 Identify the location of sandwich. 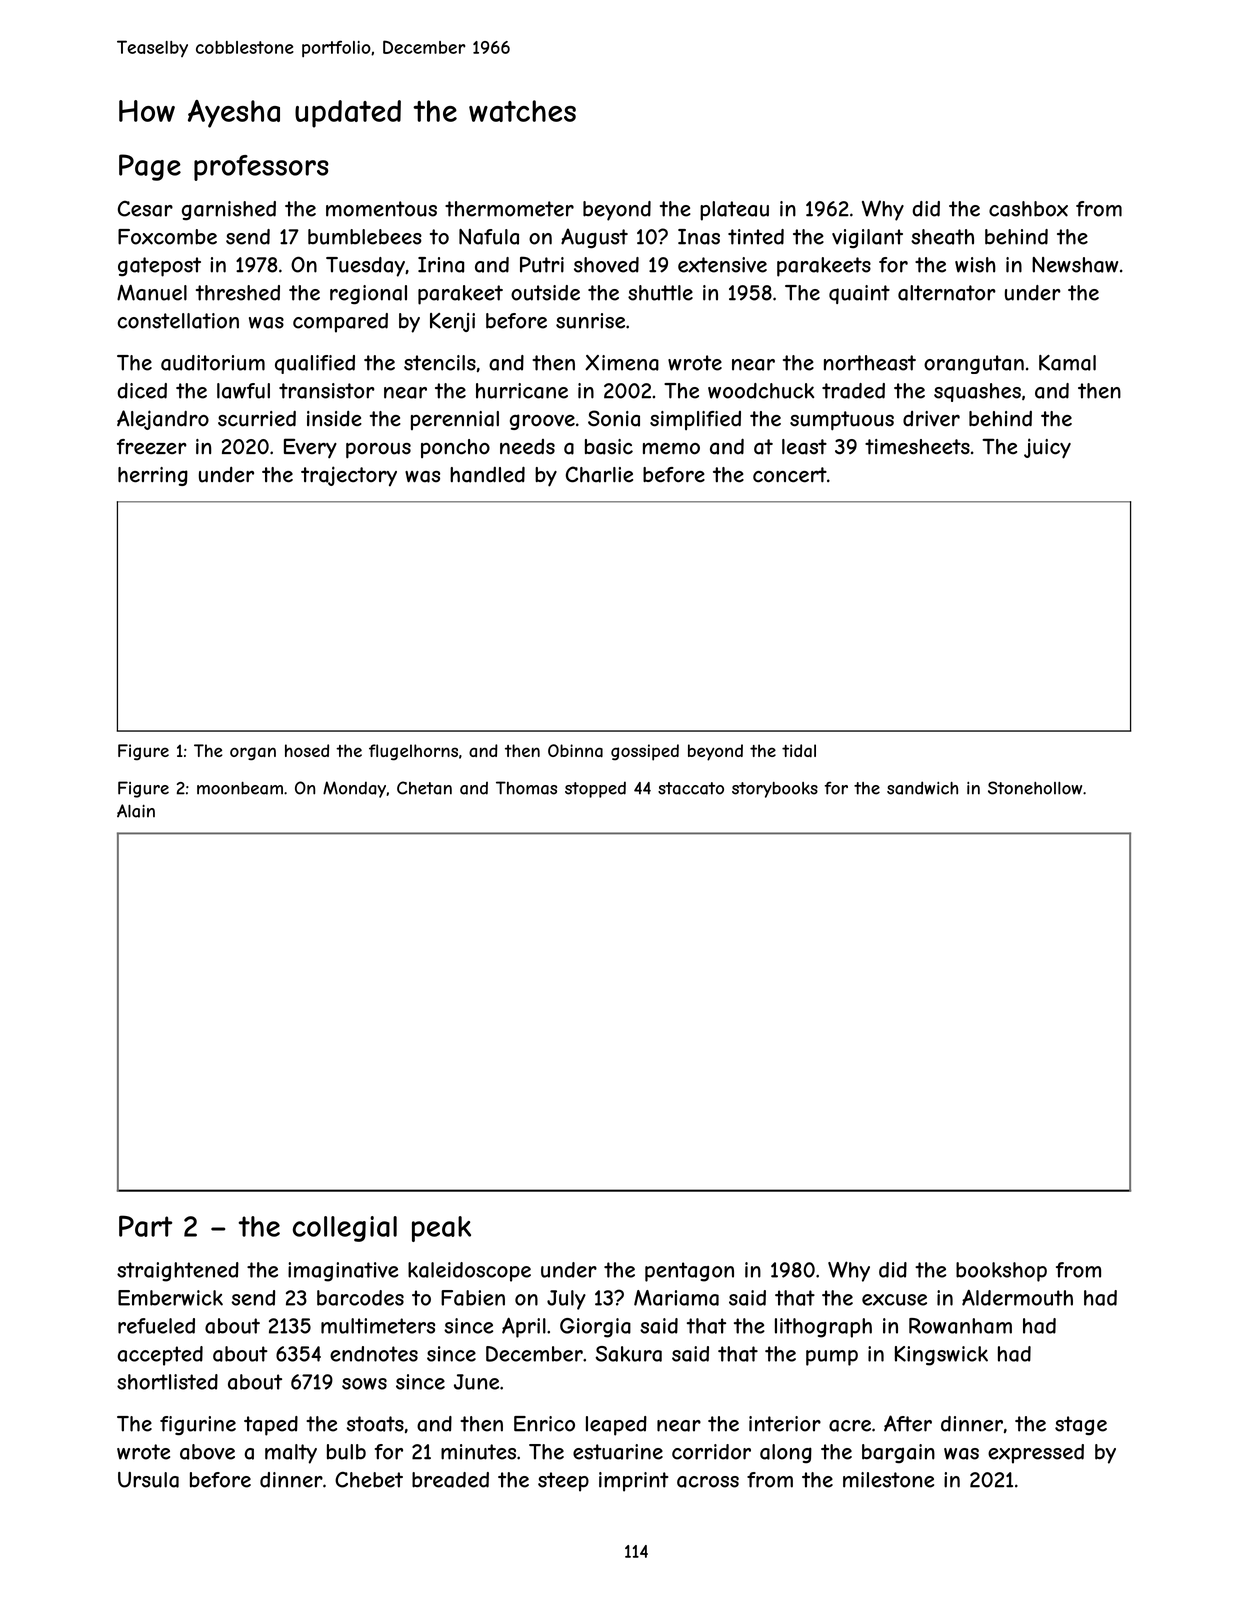
(922, 788).
